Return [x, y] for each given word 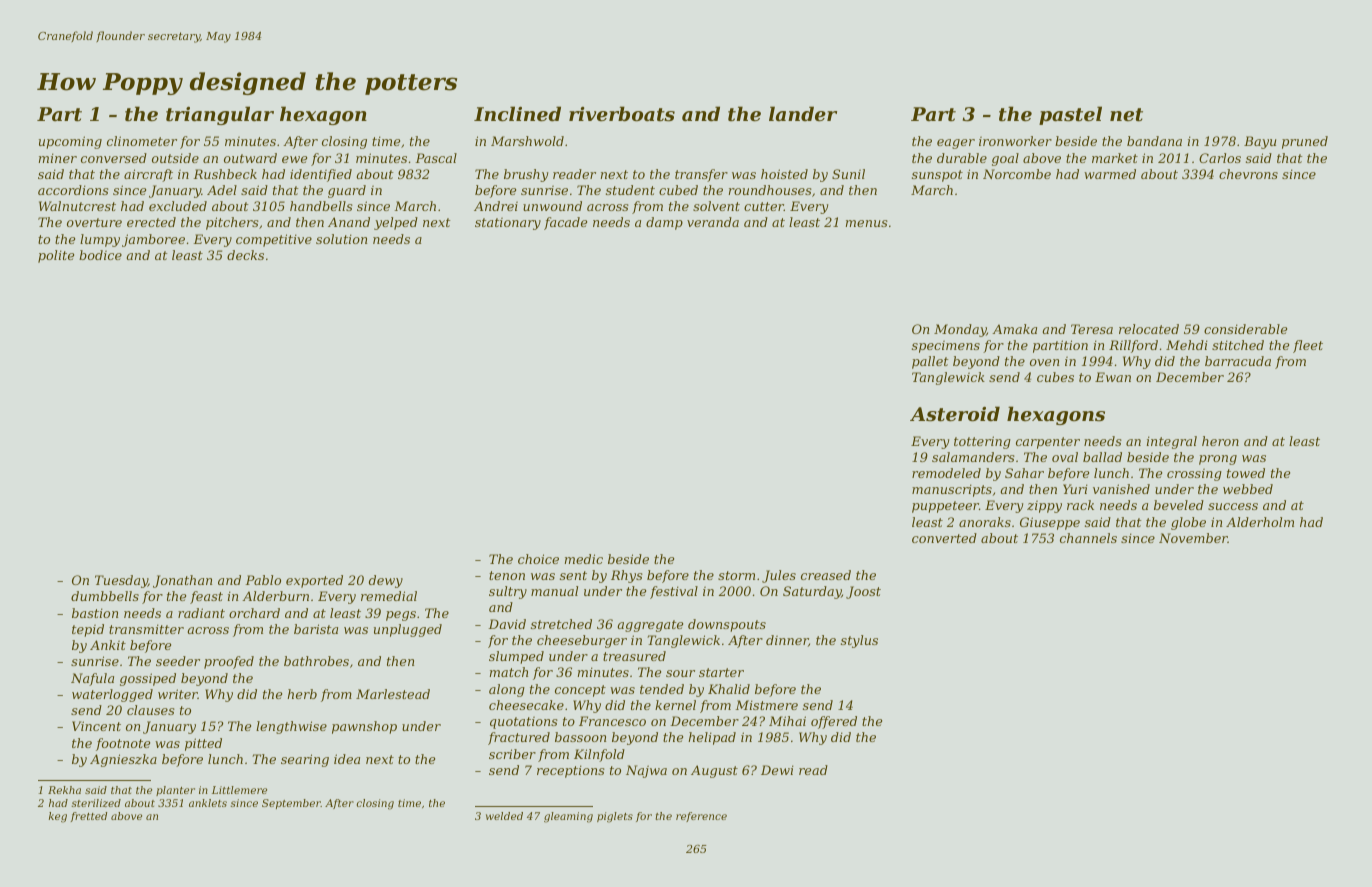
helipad [712, 738]
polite [56, 256]
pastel [1070, 115]
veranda [713, 222]
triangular [220, 115]
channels [1088, 538]
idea [347, 759]
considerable [1245, 329]
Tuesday [121, 581]
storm [736, 575]
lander [803, 113]
